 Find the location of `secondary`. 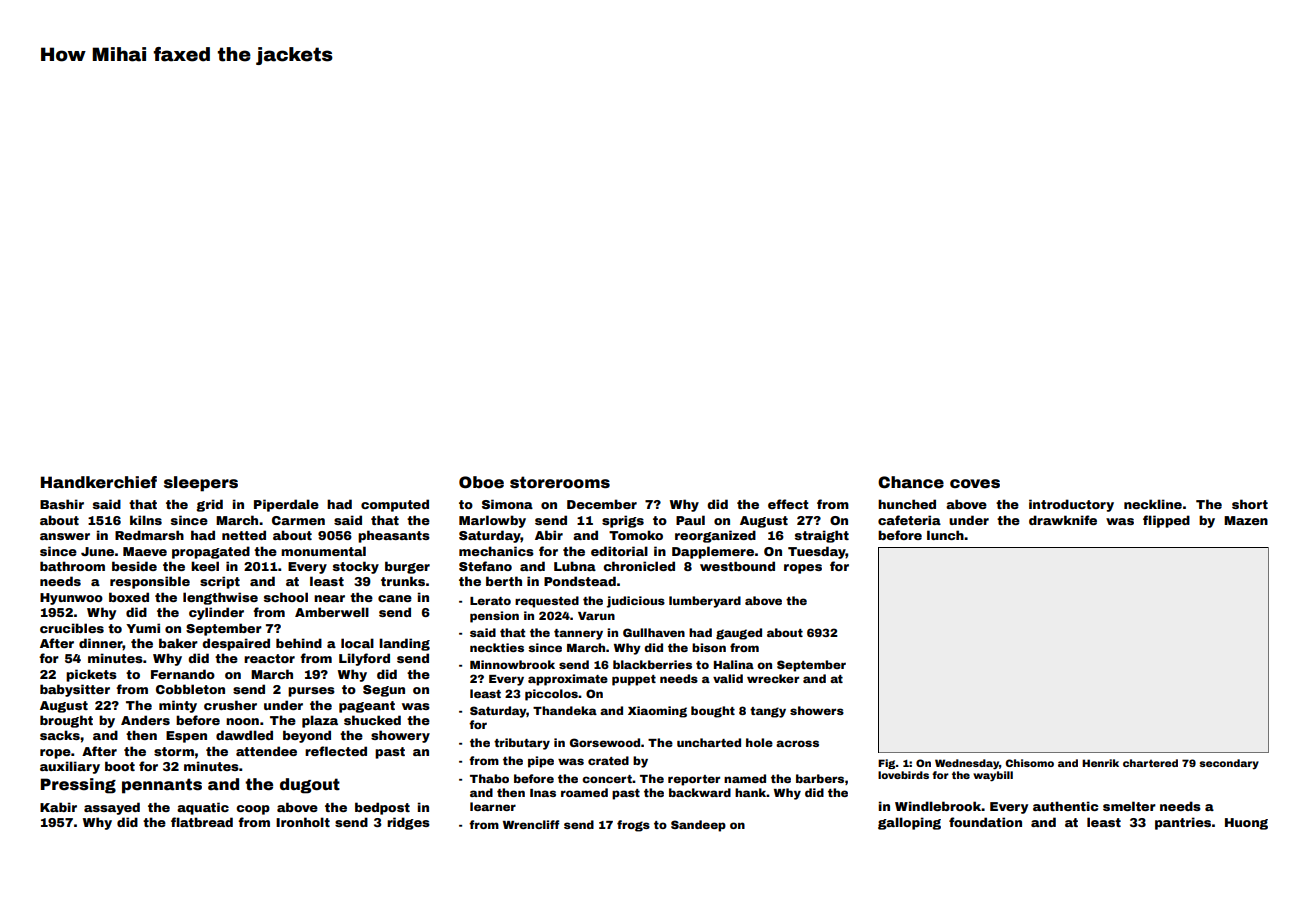

secondary is located at coordinates (1229, 764).
